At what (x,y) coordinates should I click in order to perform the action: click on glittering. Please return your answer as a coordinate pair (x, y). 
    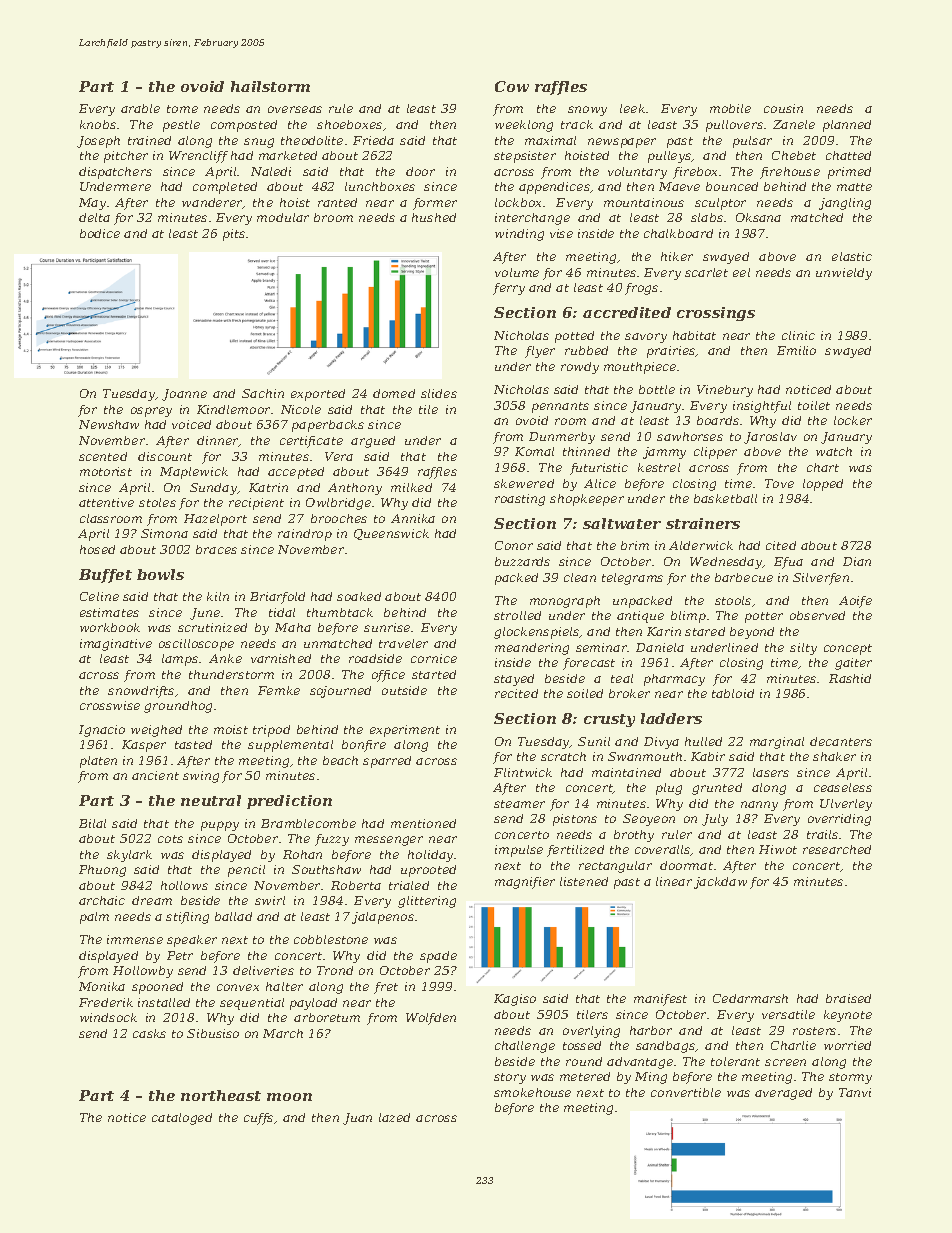
    Looking at the image, I should click on (427, 902).
